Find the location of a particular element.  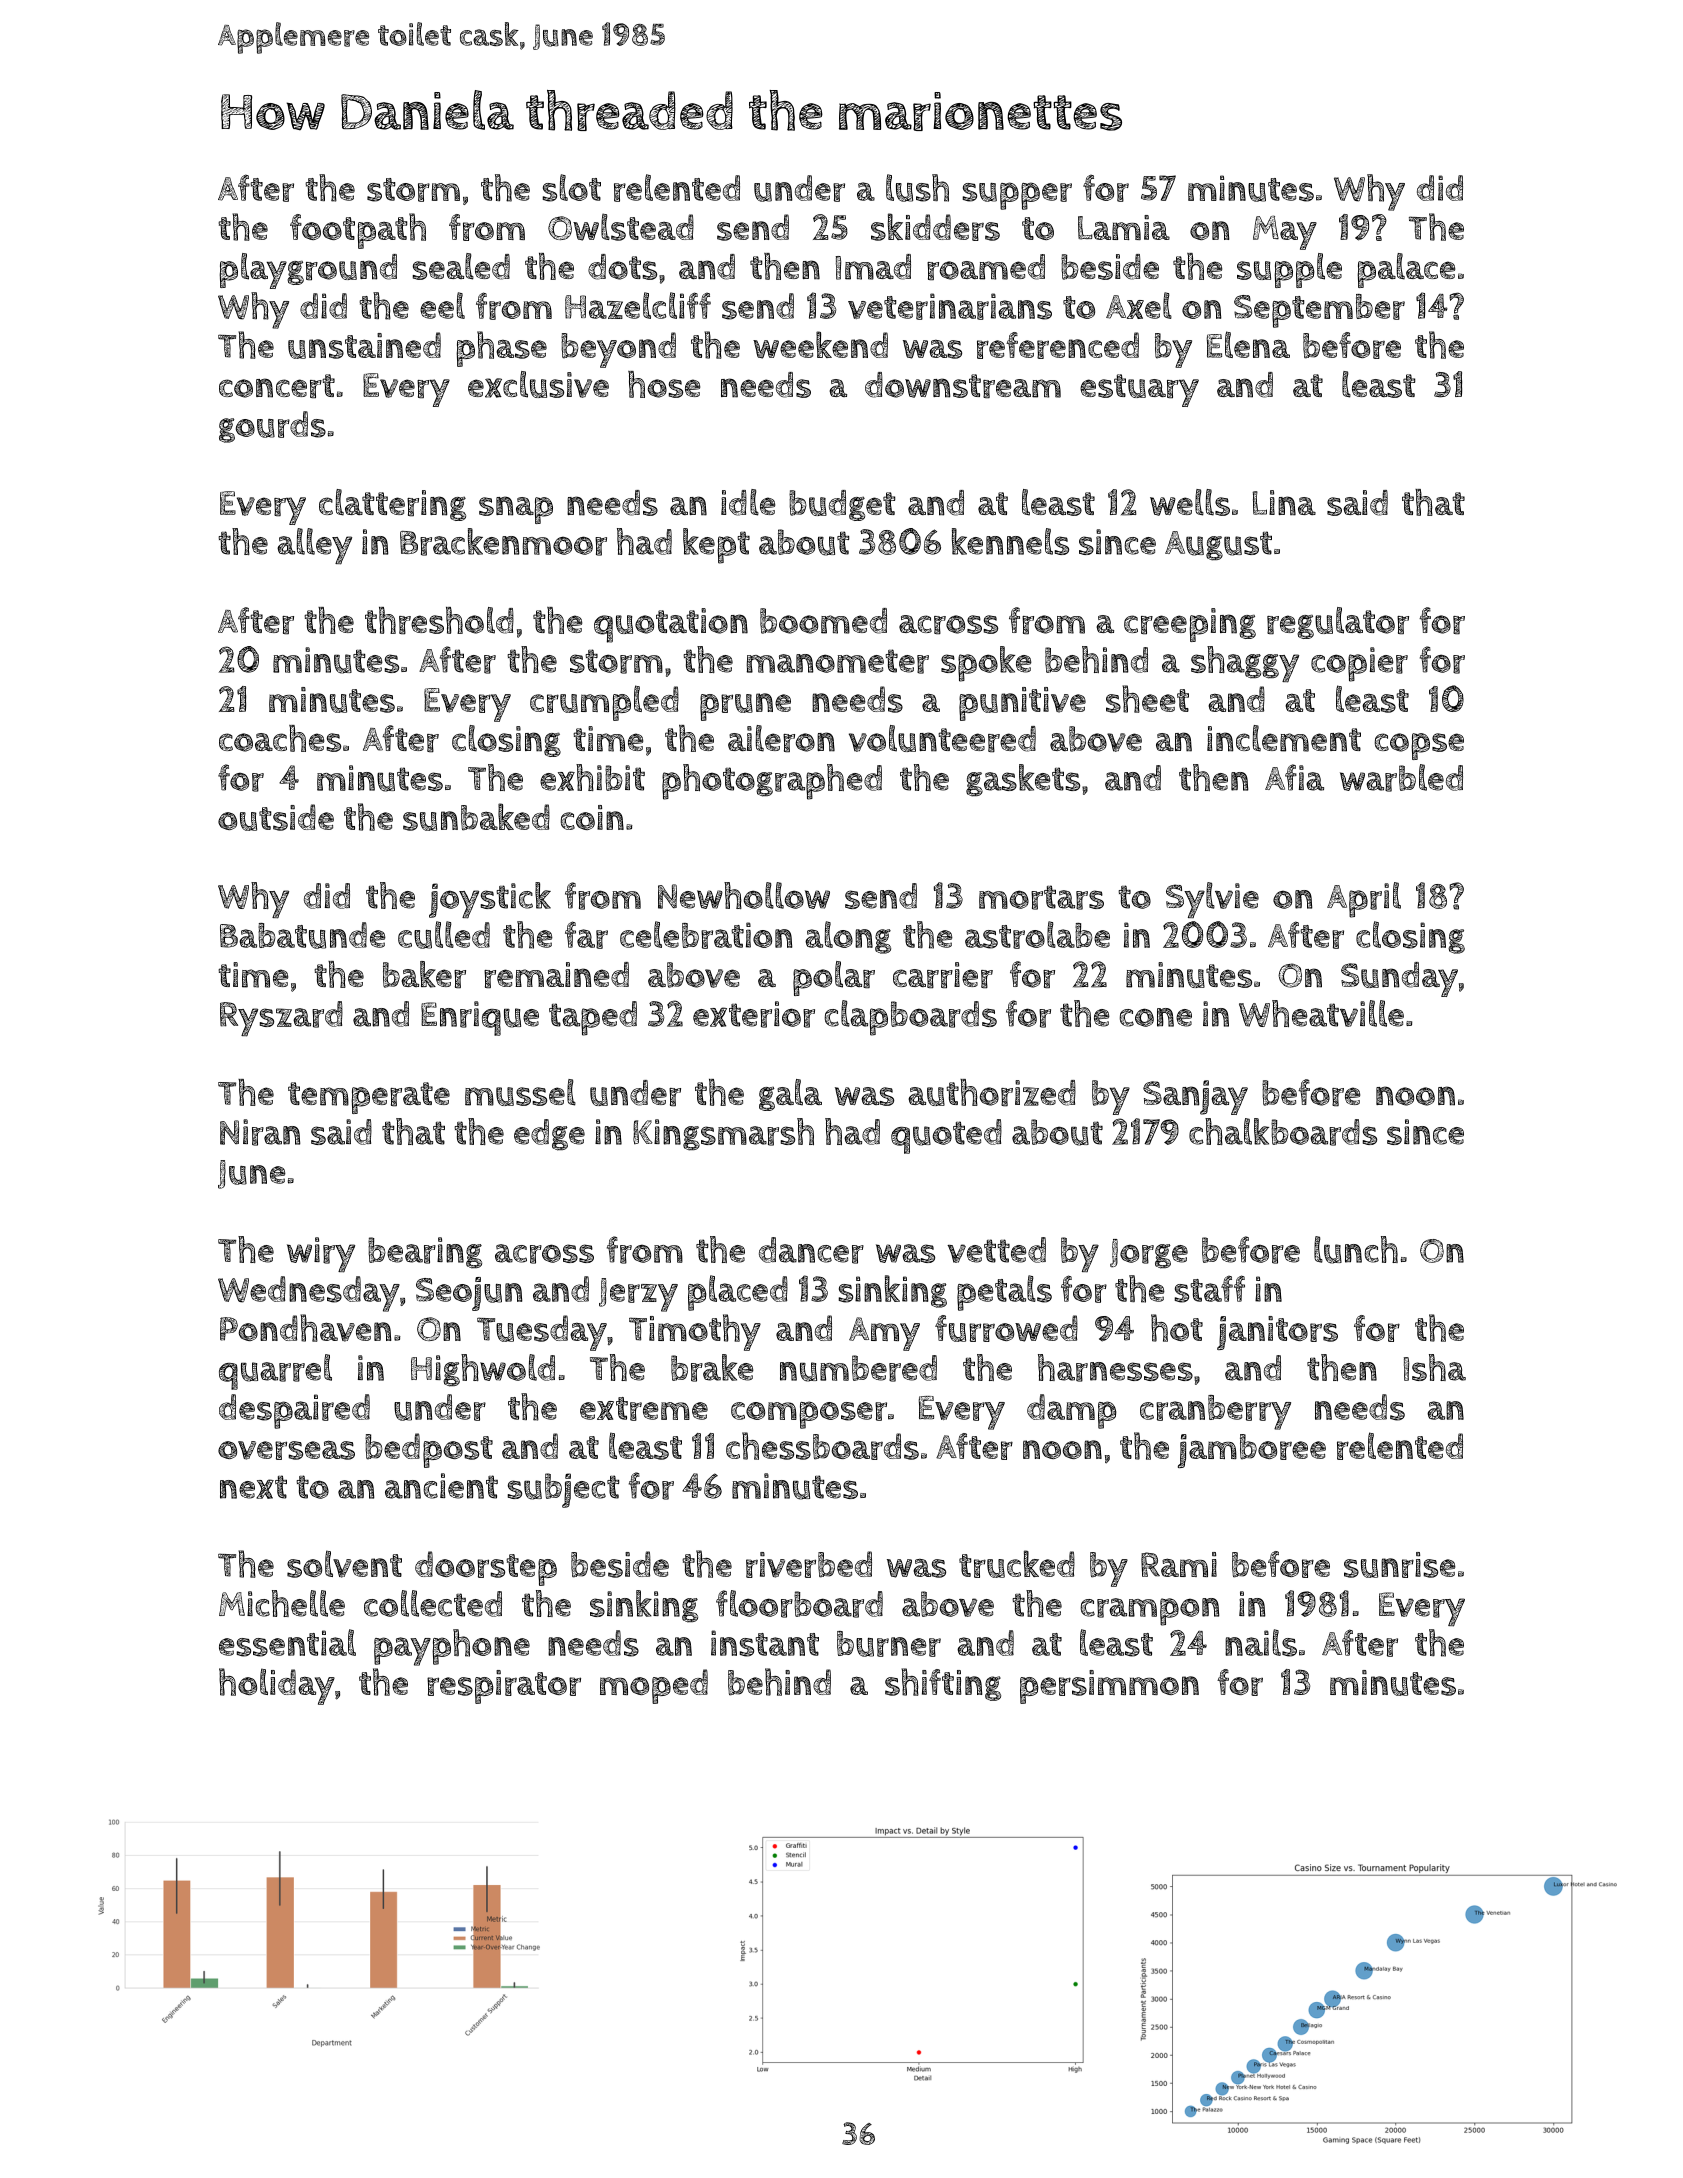

Kingsmarsh is located at coordinates (723, 1134).
